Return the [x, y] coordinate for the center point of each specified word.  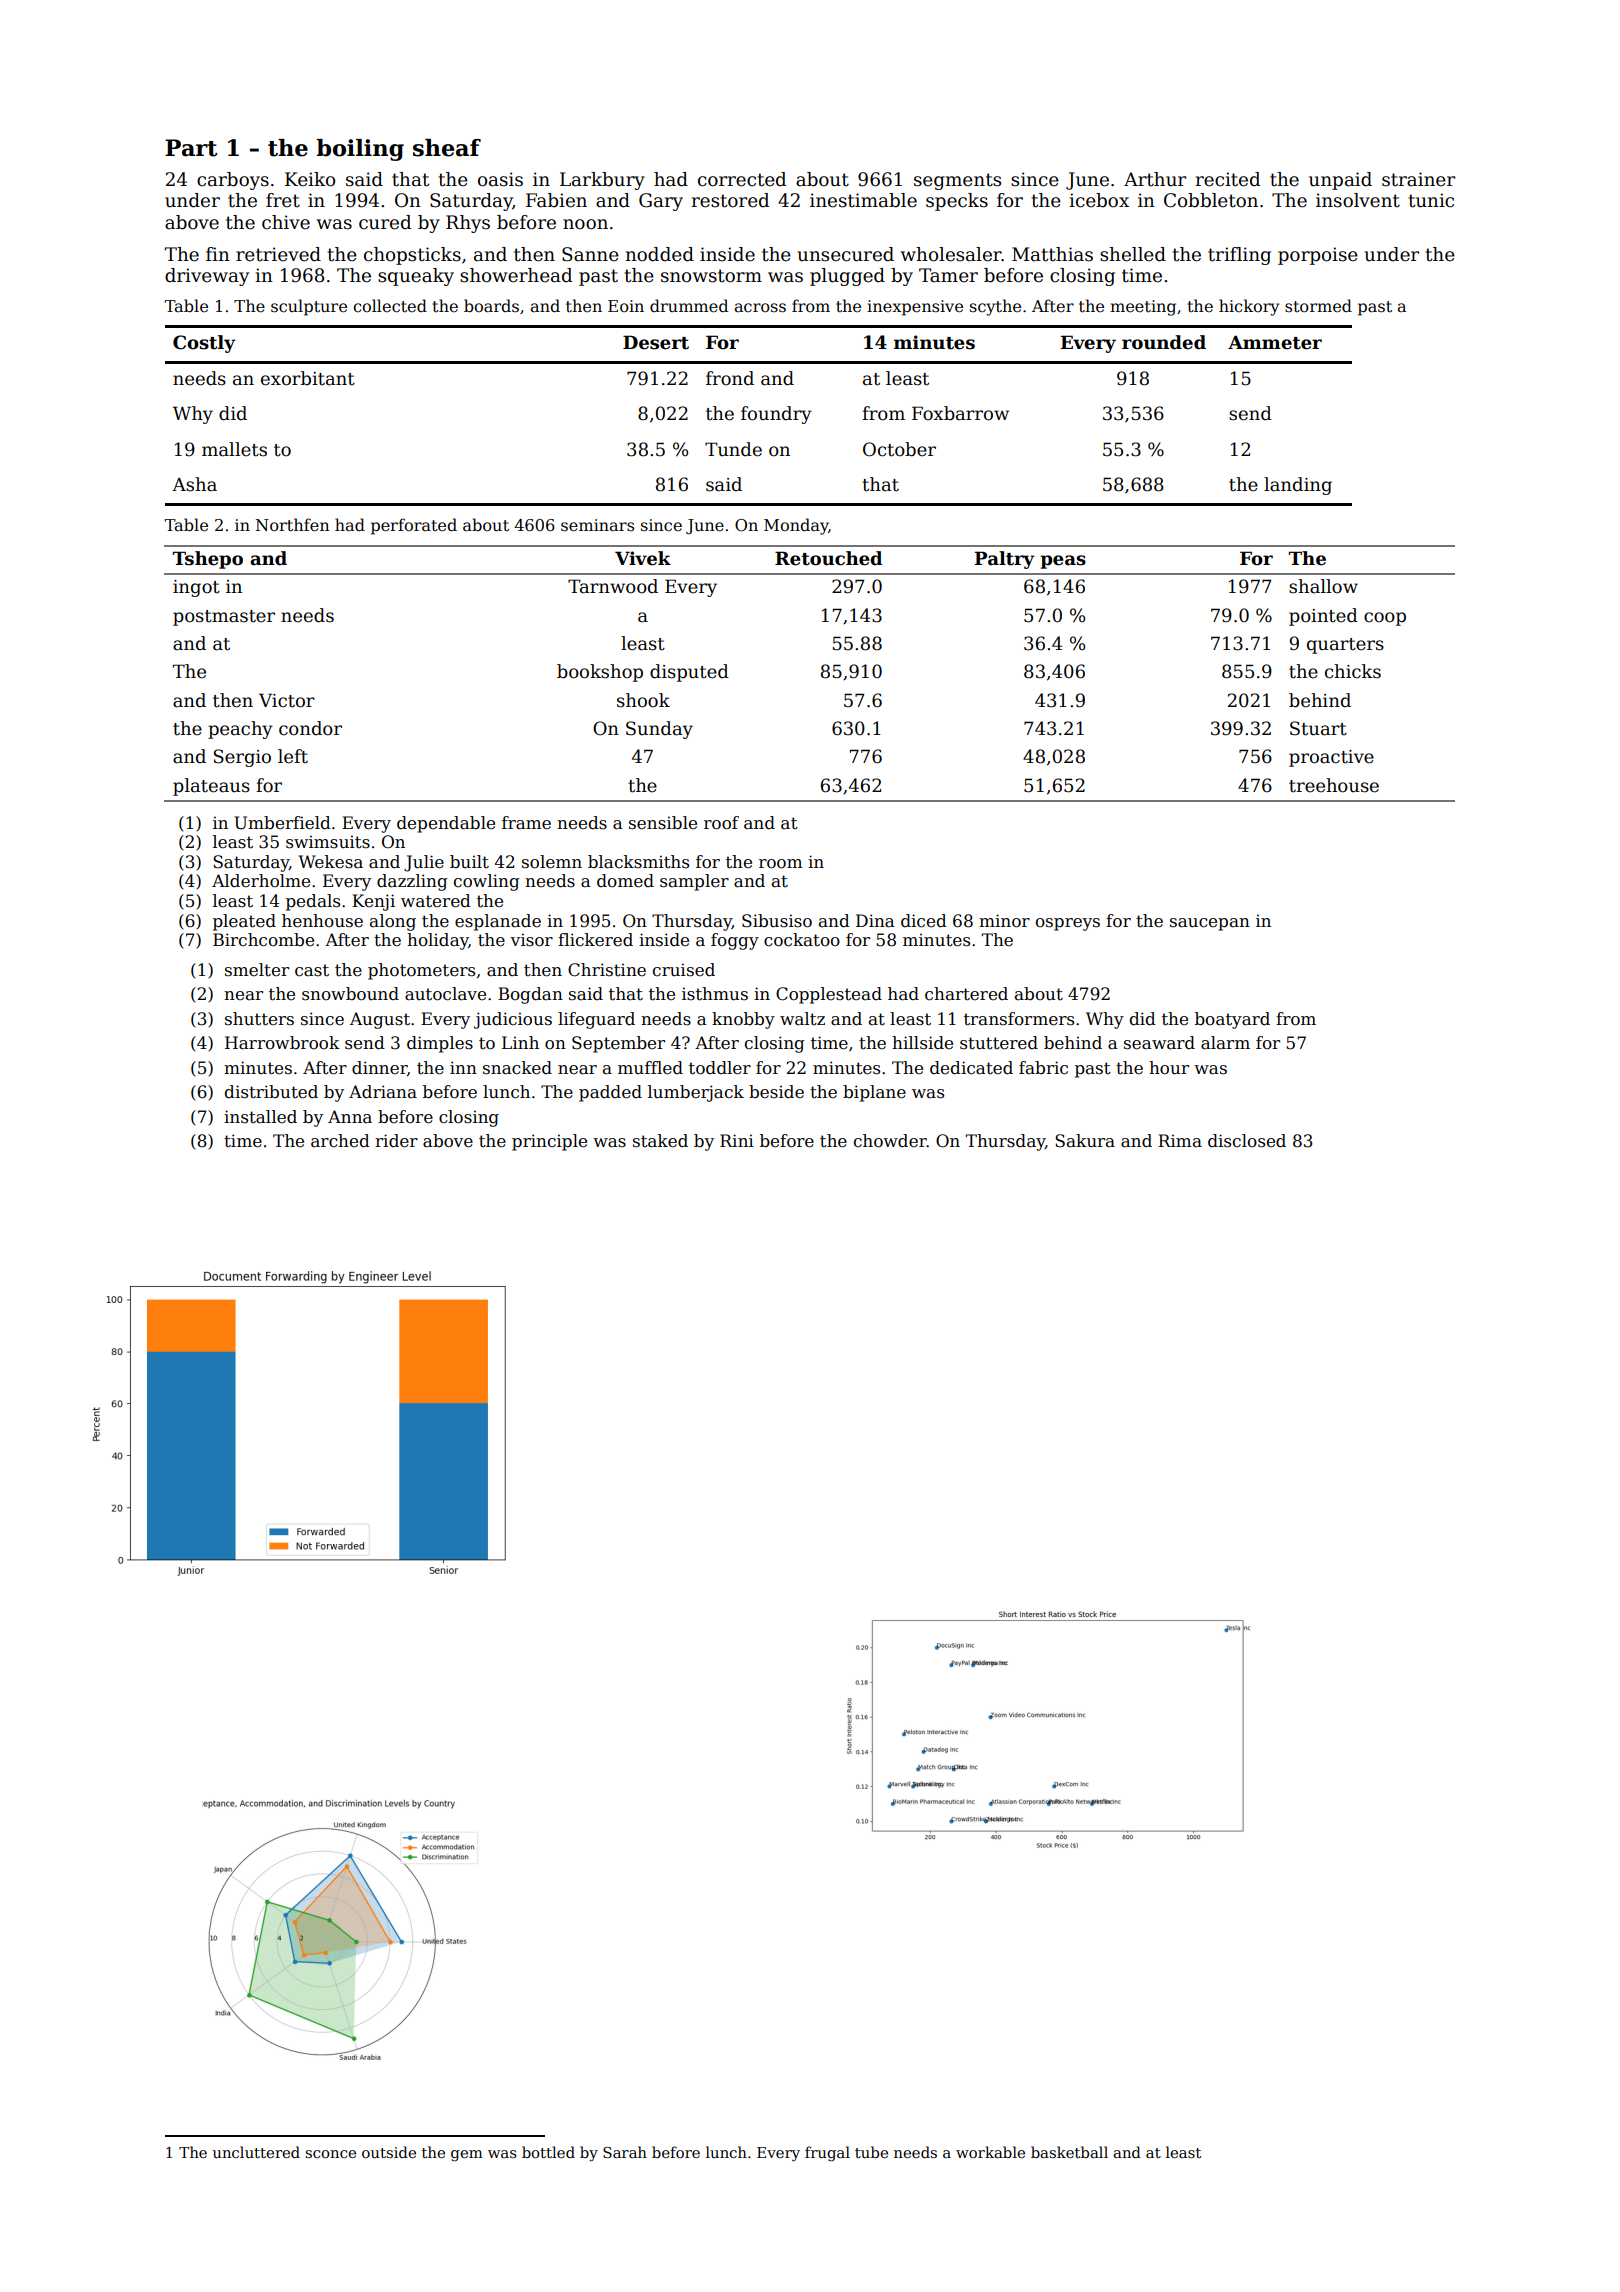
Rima [1180, 1140]
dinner [379, 1068]
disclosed [1247, 1141]
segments [957, 181]
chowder [890, 1141]
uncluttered [256, 2152]
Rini [737, 1140]
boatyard [1232, 1020]
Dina [875, 921]
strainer [1418, 179]
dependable [446, 824]
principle [549, 1142]
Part [191, 148]
